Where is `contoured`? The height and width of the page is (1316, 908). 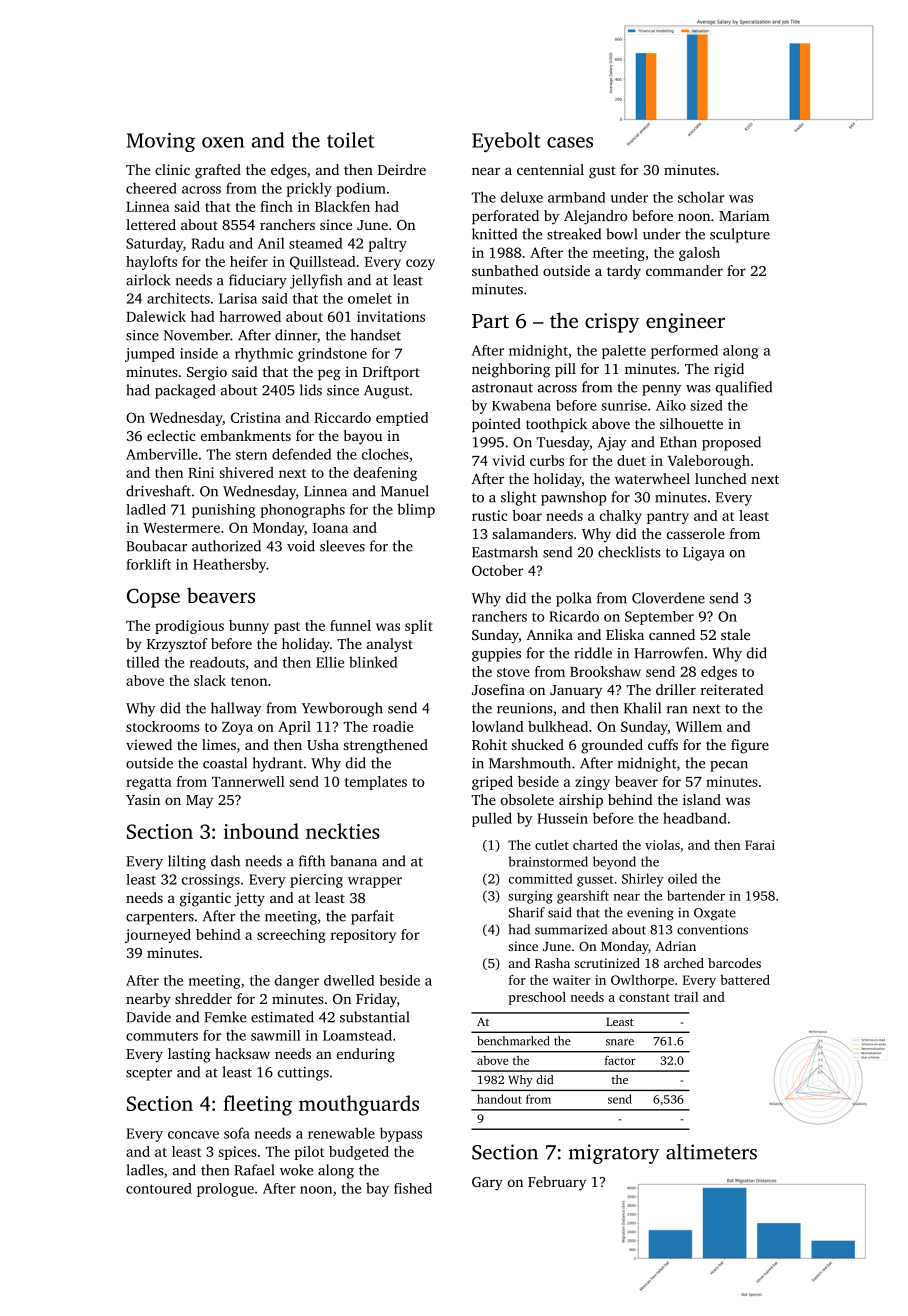 contoured is located at coordinates (159, 1188).
